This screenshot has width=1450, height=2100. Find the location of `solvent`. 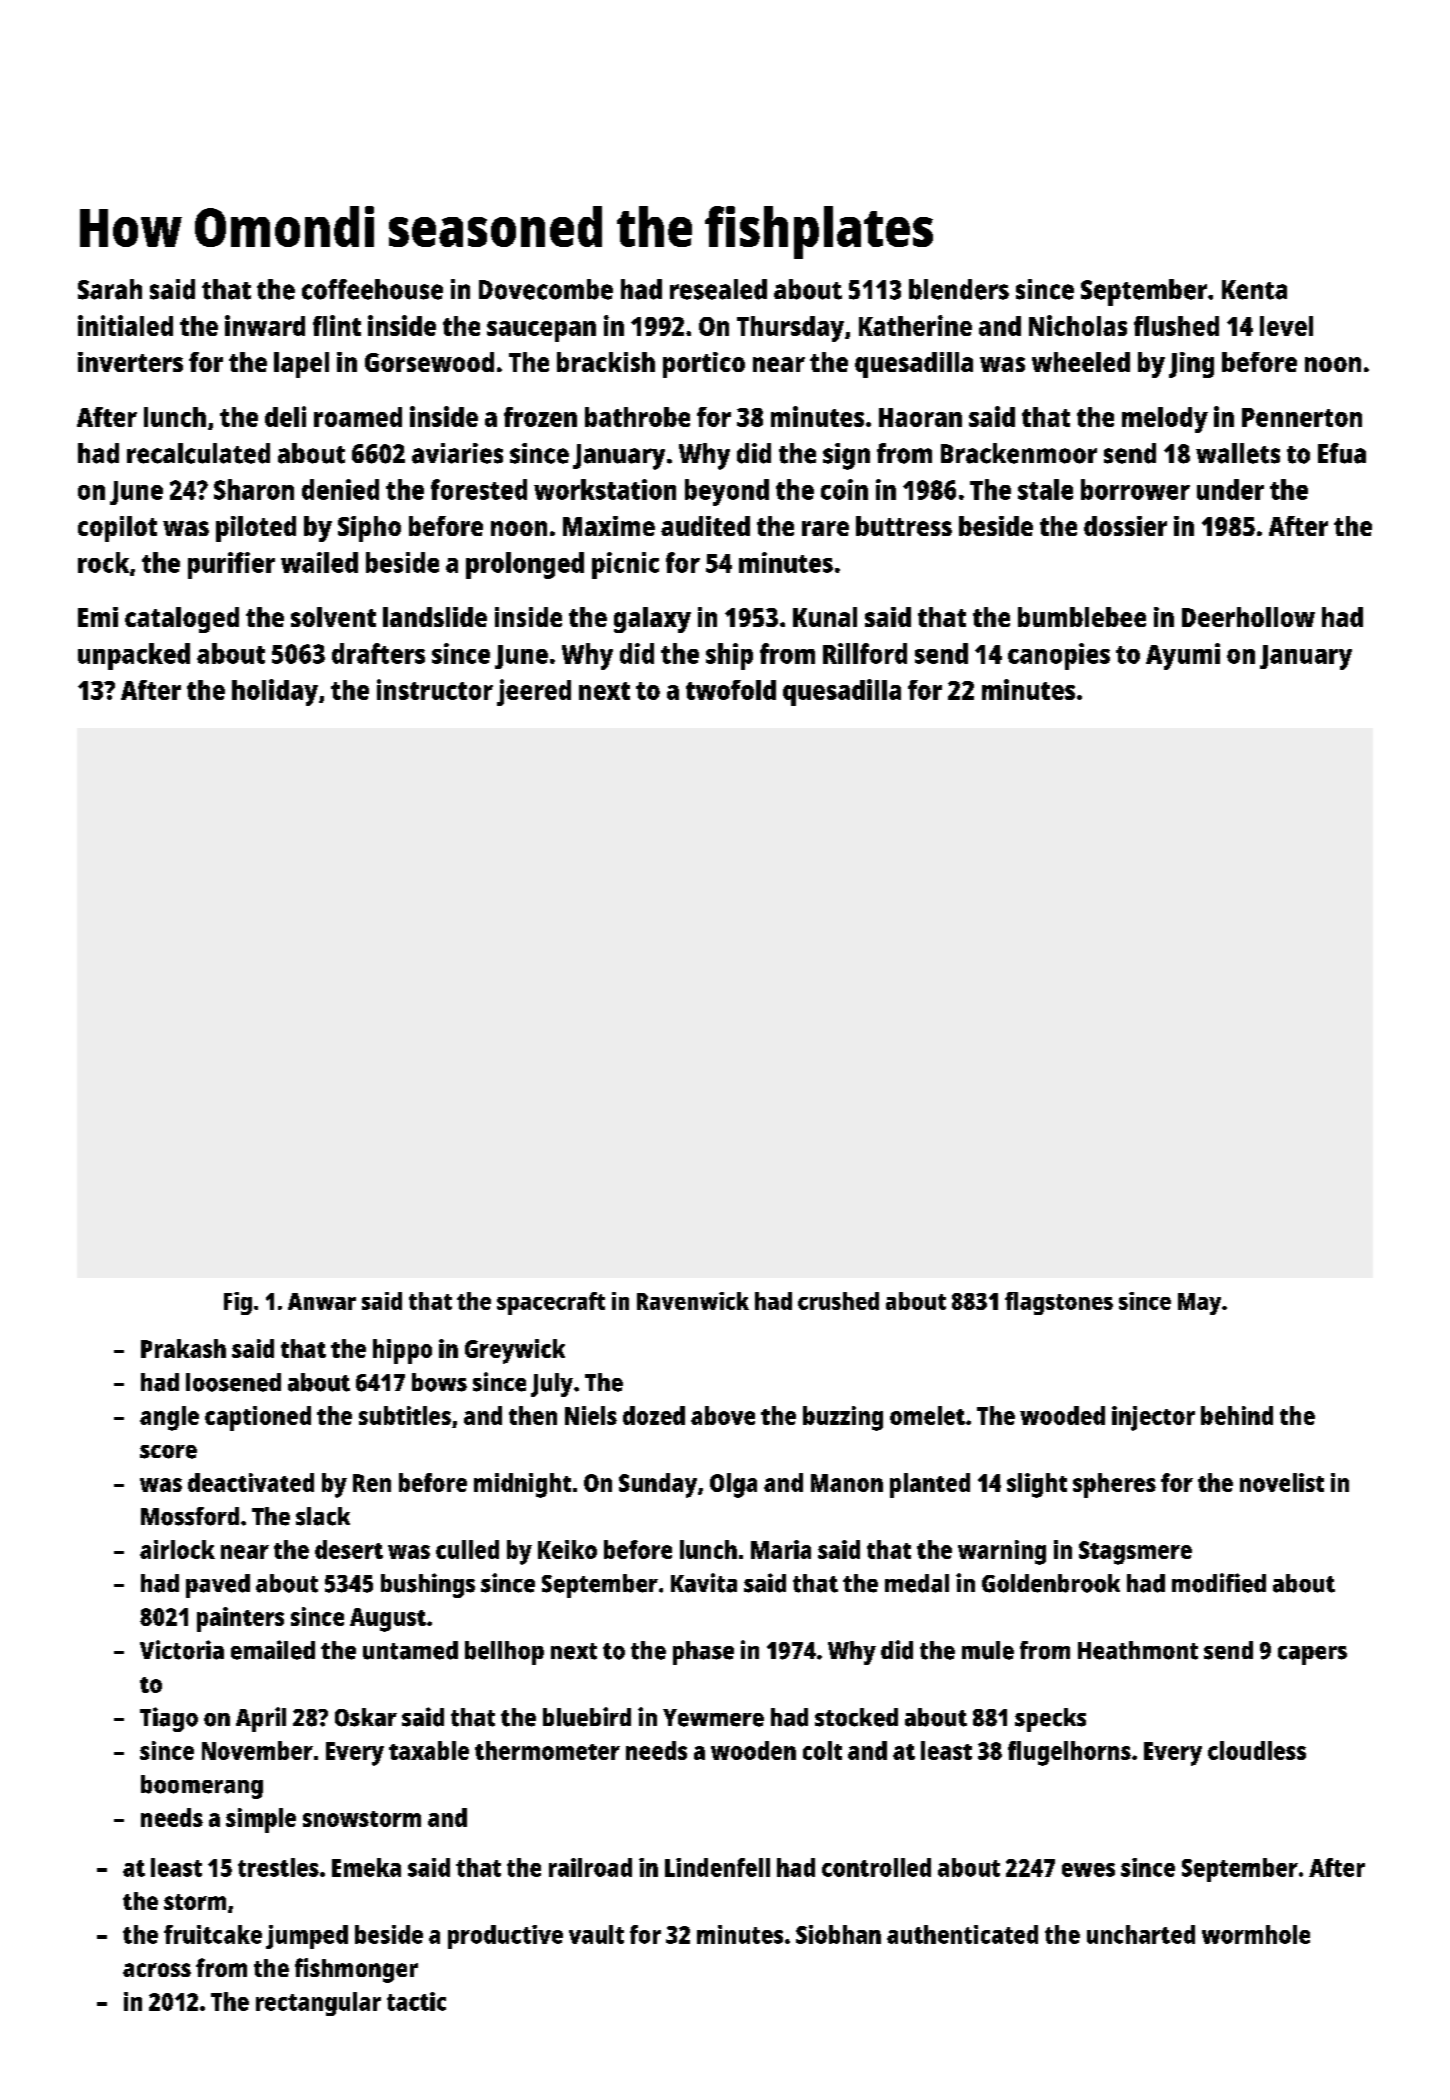

solvent is located at coordinates (333, 617).
